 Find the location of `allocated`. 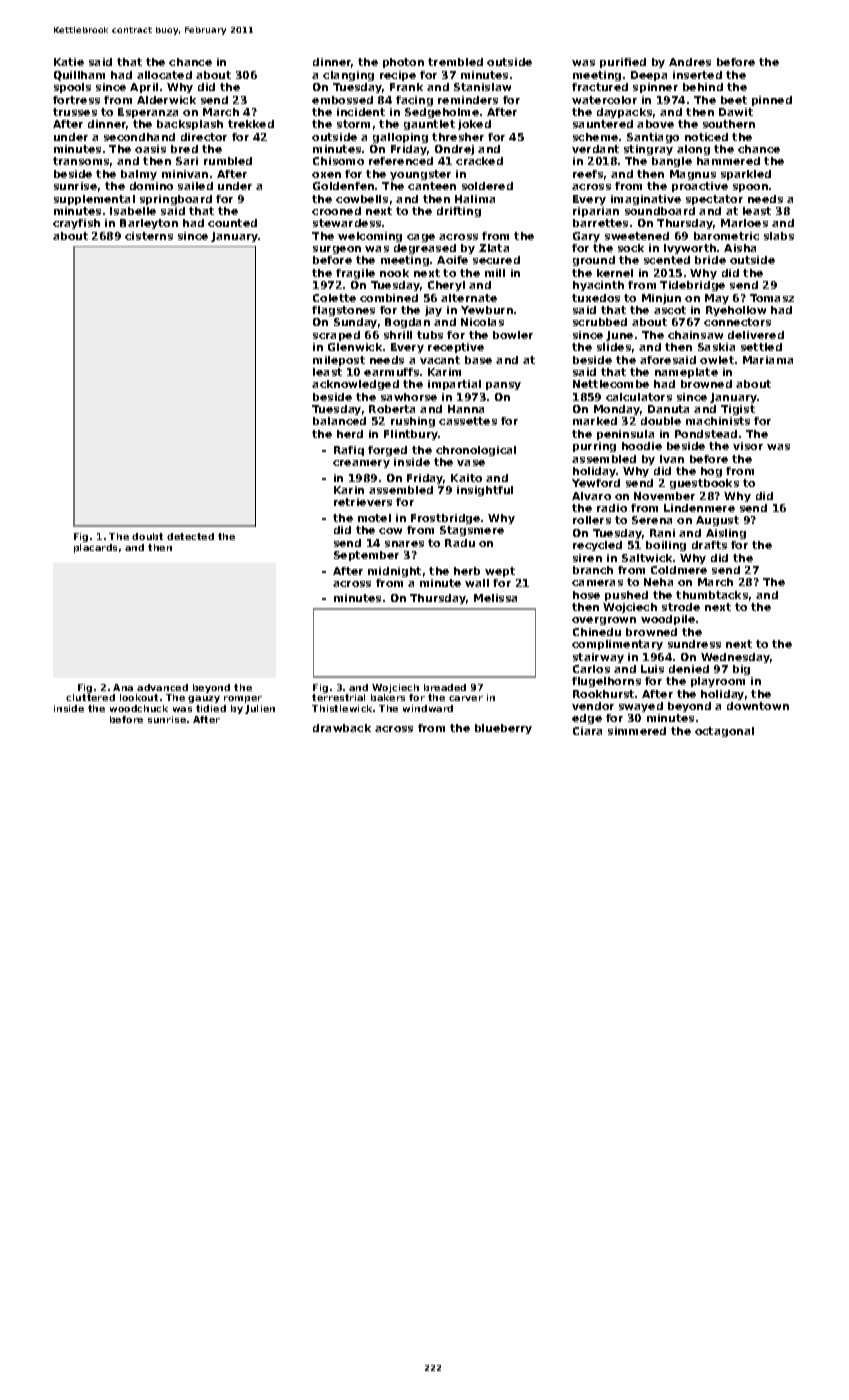

allocated is located at coordinates (164, 75).
